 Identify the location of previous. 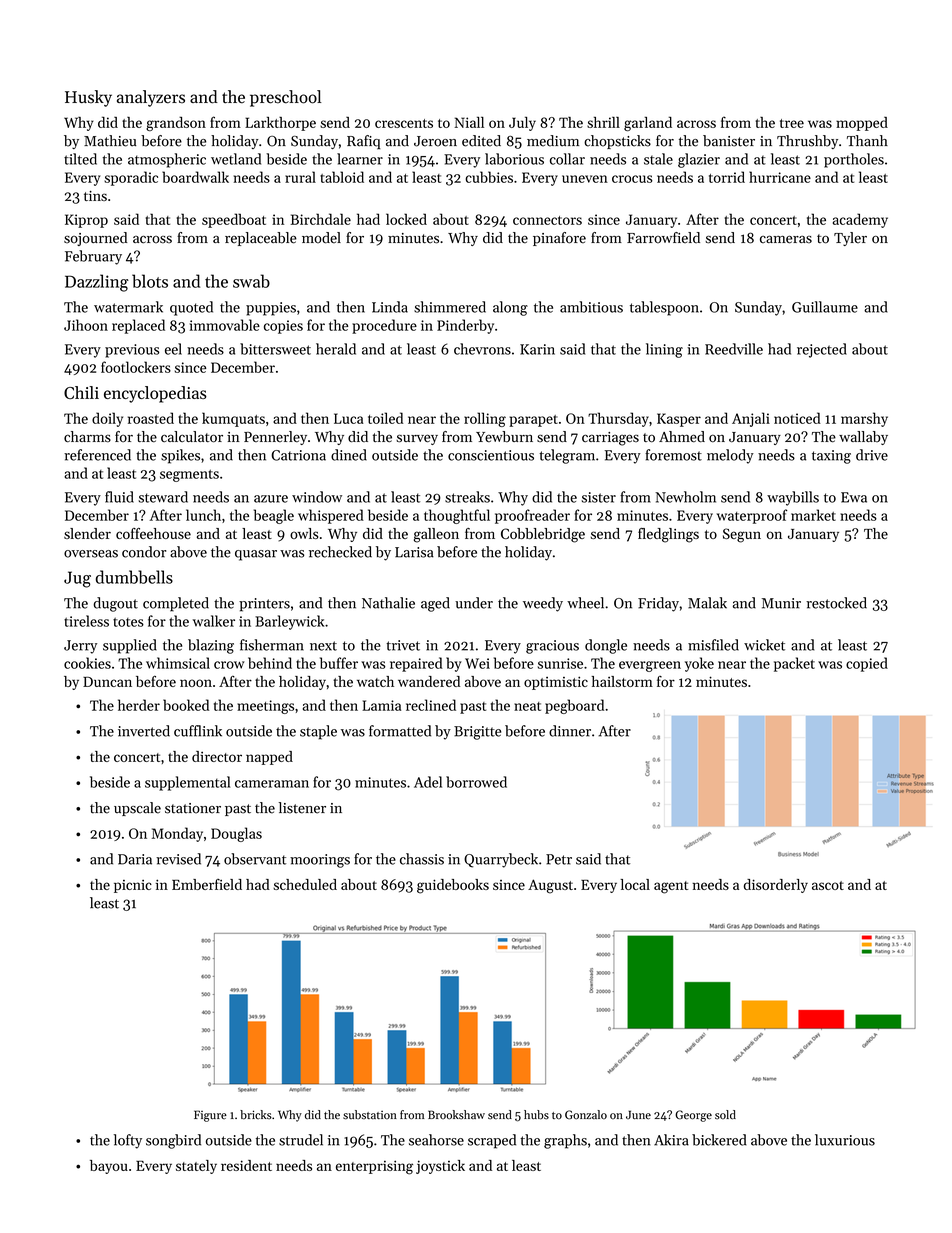
(132, 351).
